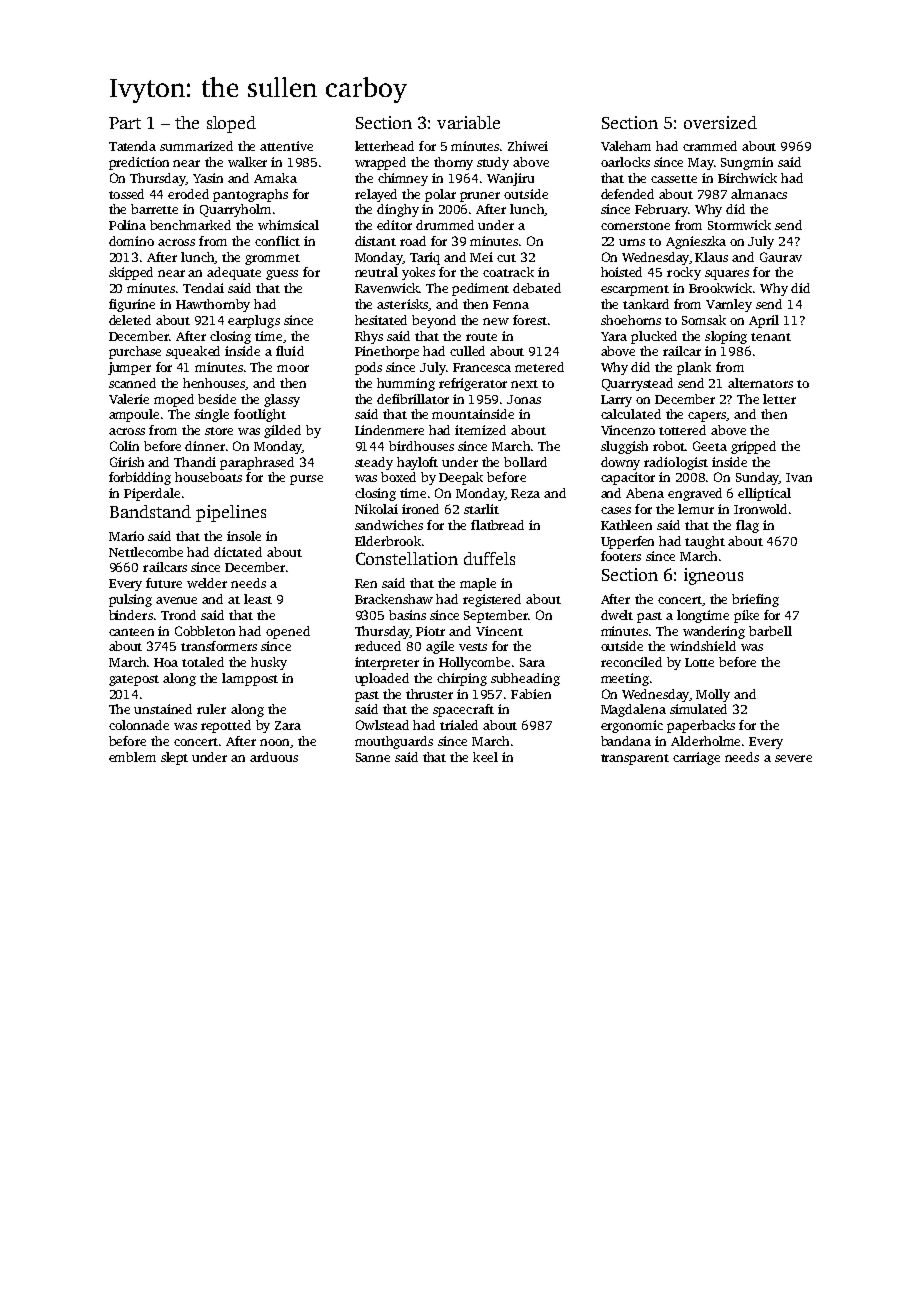 The width and height of the page is (924, 1308). I want to click on slept, so click(174, 758).
